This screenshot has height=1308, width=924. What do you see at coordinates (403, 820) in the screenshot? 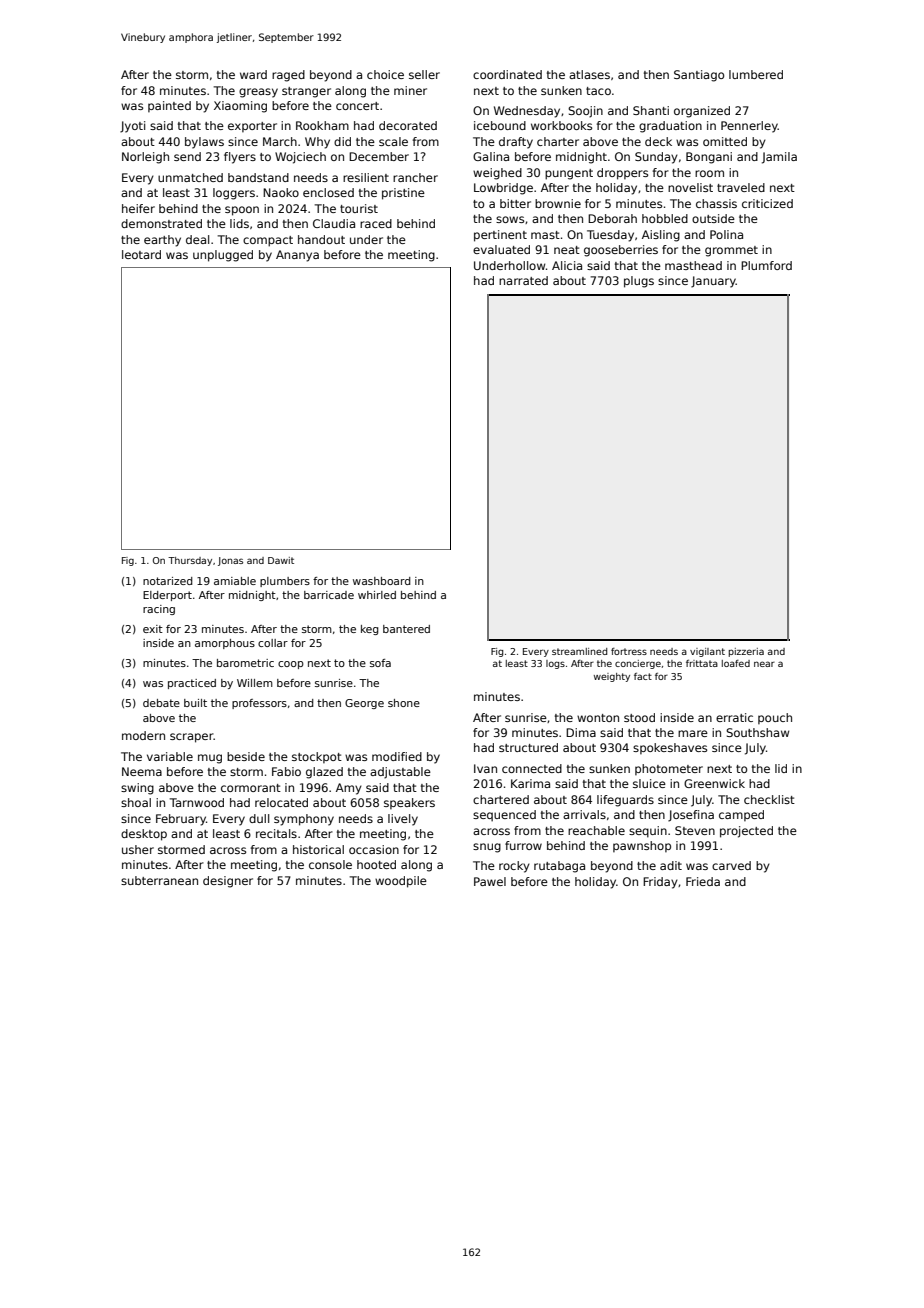
I see `lively` at bounding box center [403, 820].
